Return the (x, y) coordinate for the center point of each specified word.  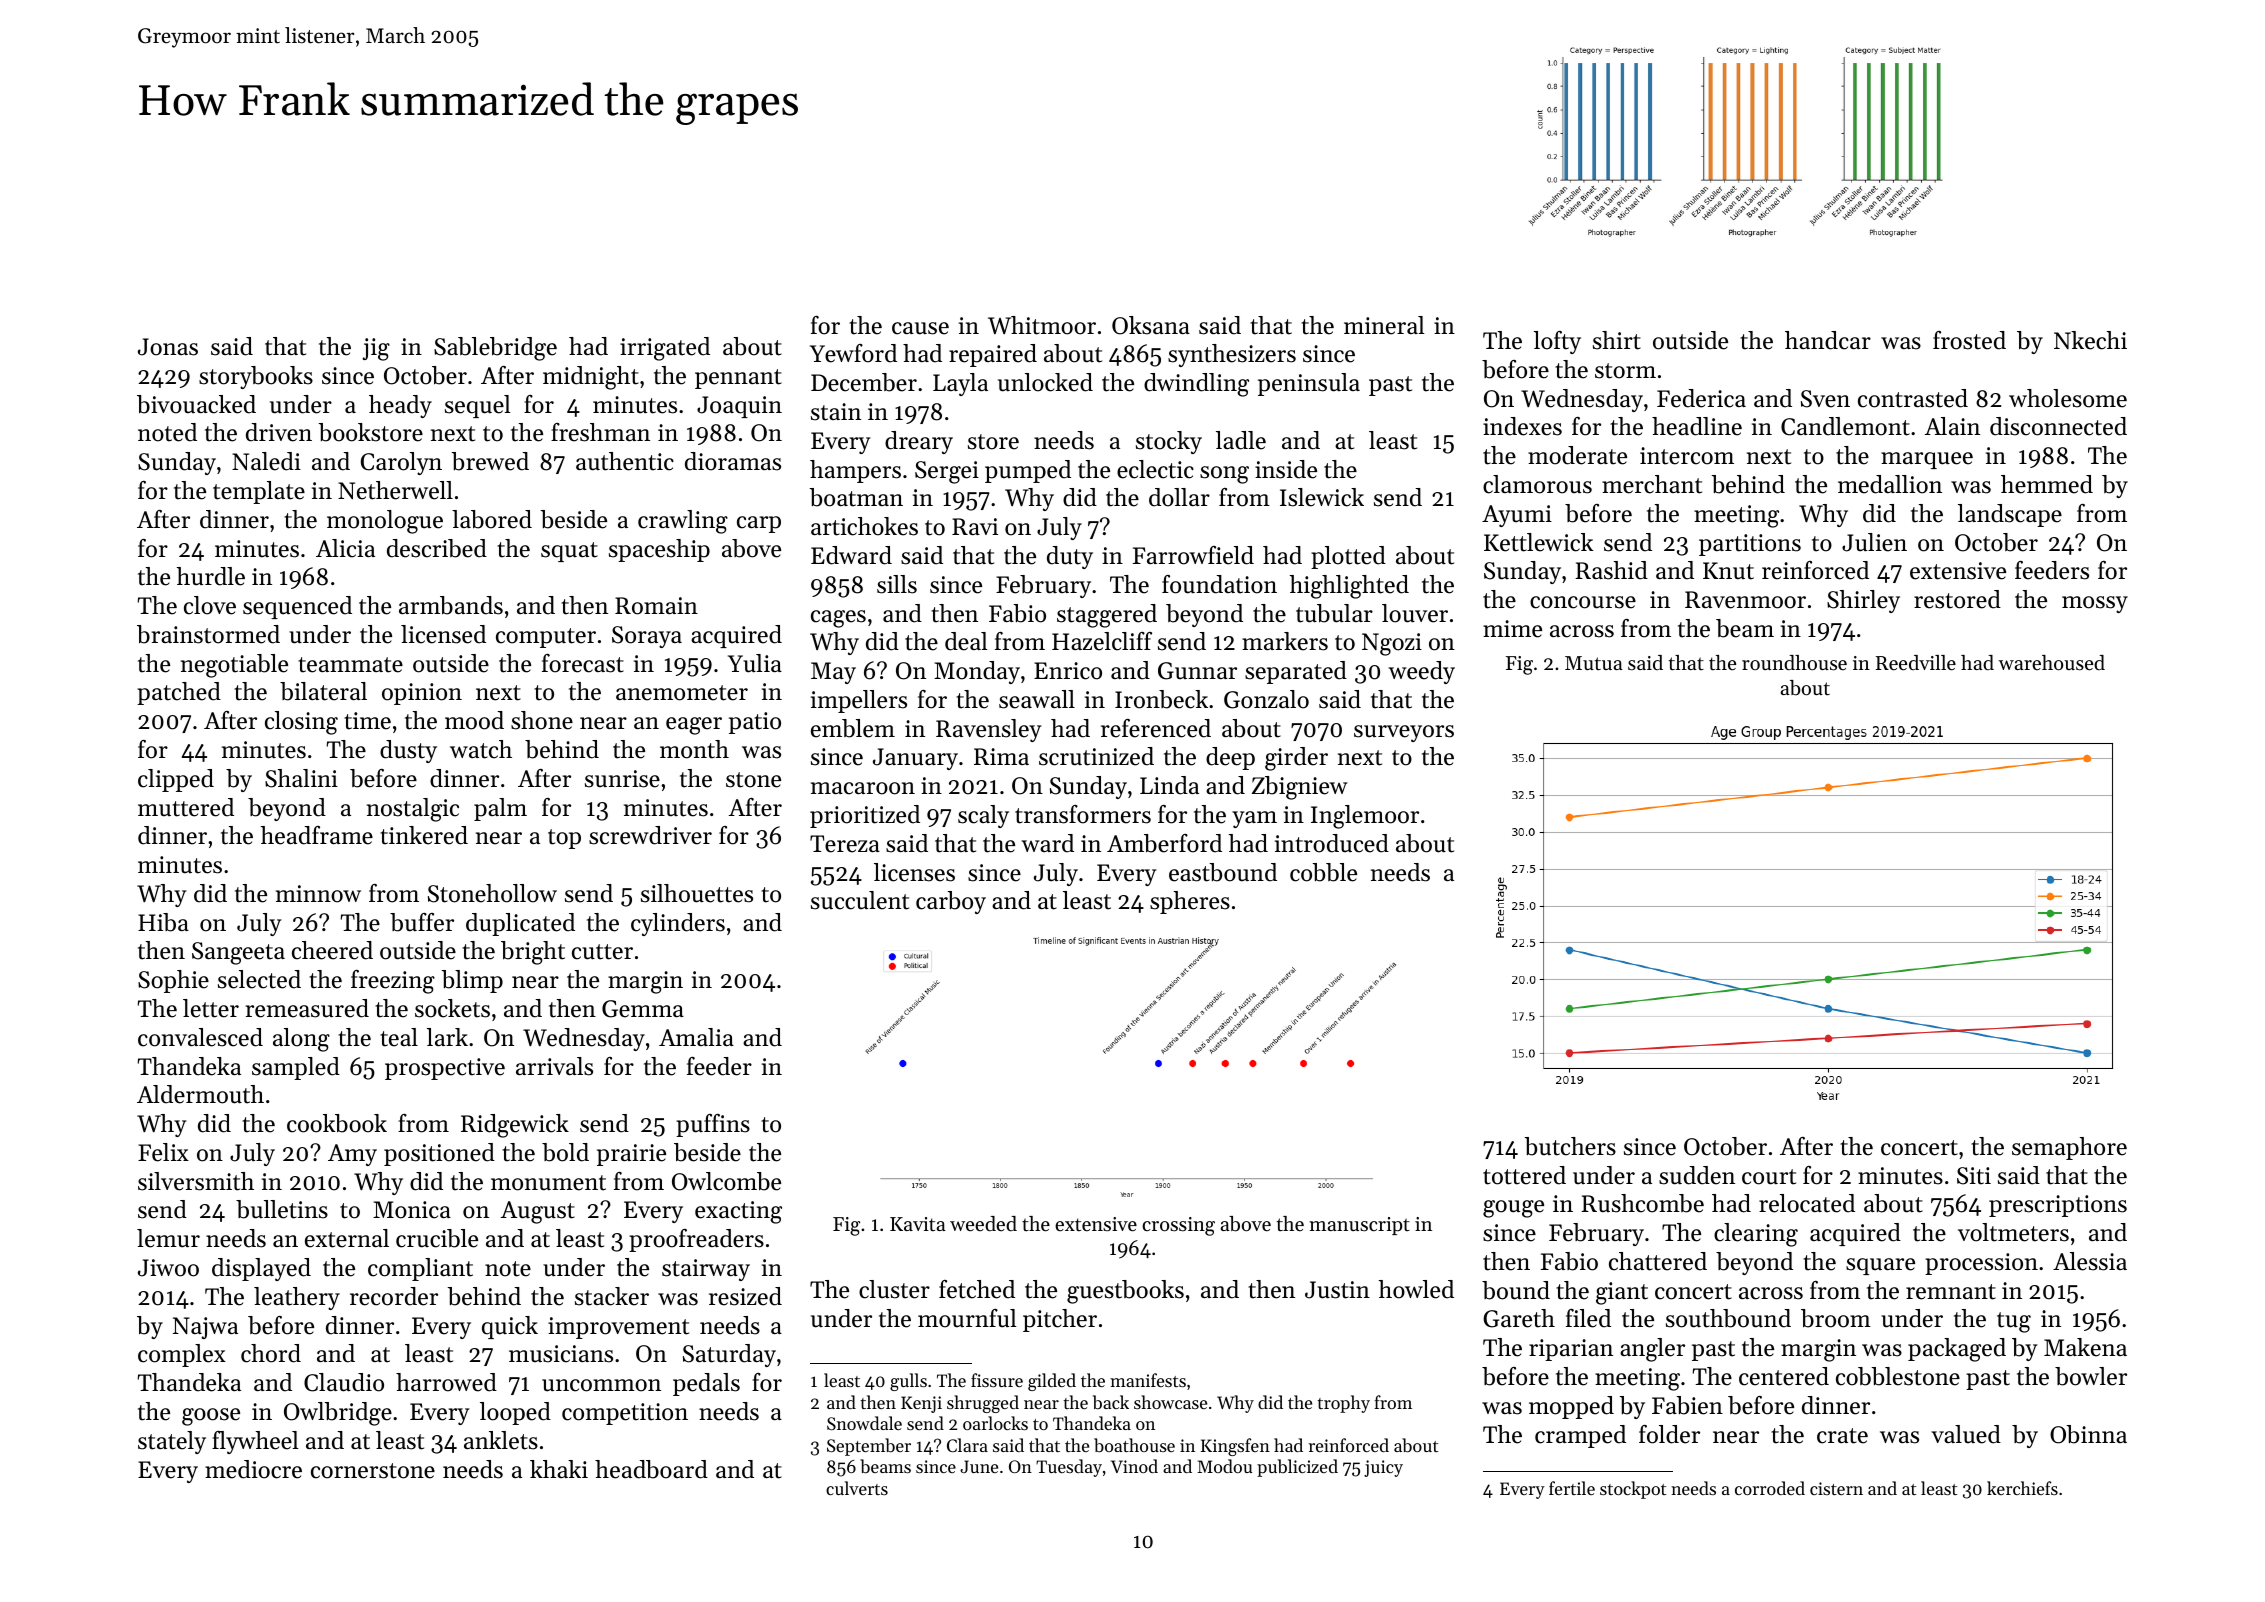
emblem (853, 728)
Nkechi (2090, 340)
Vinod (1134, 1466)
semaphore (2069, 1148)
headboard (651, 1469)
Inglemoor (1365, 817)
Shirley (1863, 601)
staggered (1107, 616)
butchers (1570, 1146)
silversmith (196, 1181)
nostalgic (413, 810)
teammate (350, 665)
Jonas (168, 347)
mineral (1384, 325)
